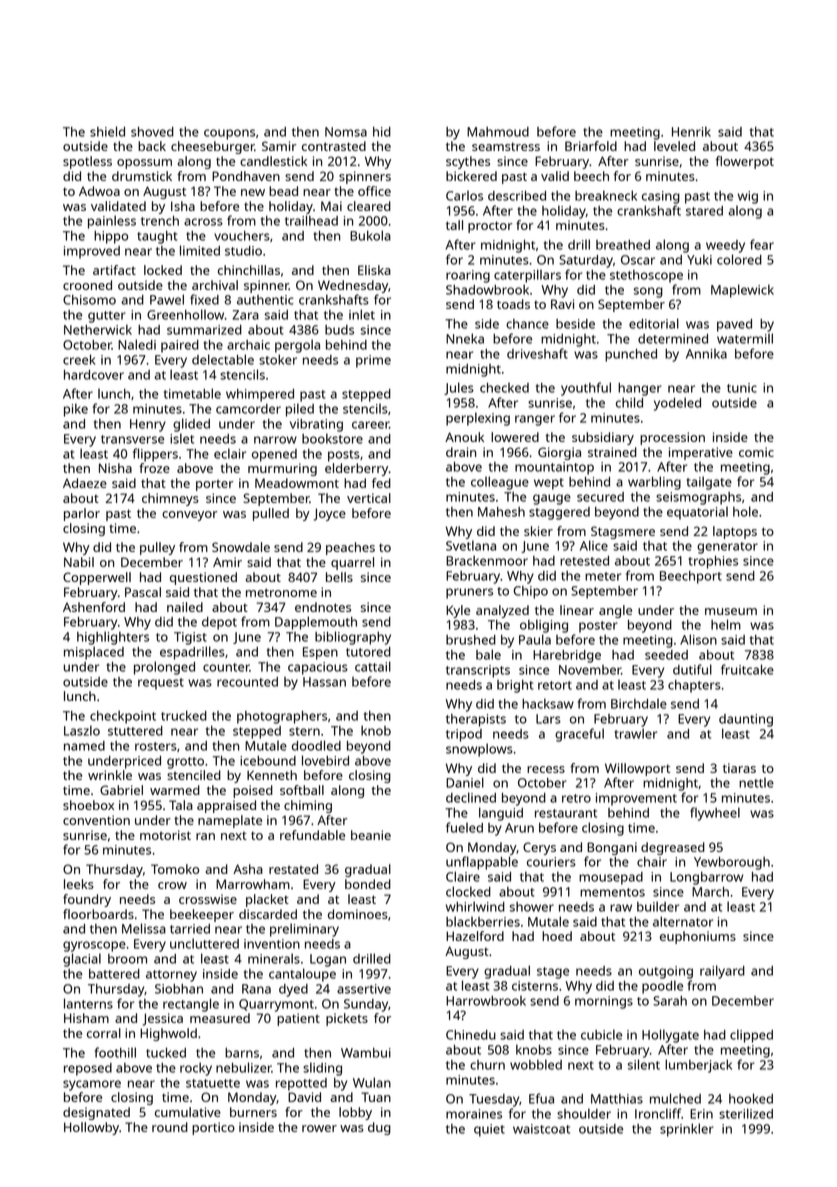  What do you see at coordinates (114, 974) in the document?
I see `battered` at bounding box center [114, 974].
